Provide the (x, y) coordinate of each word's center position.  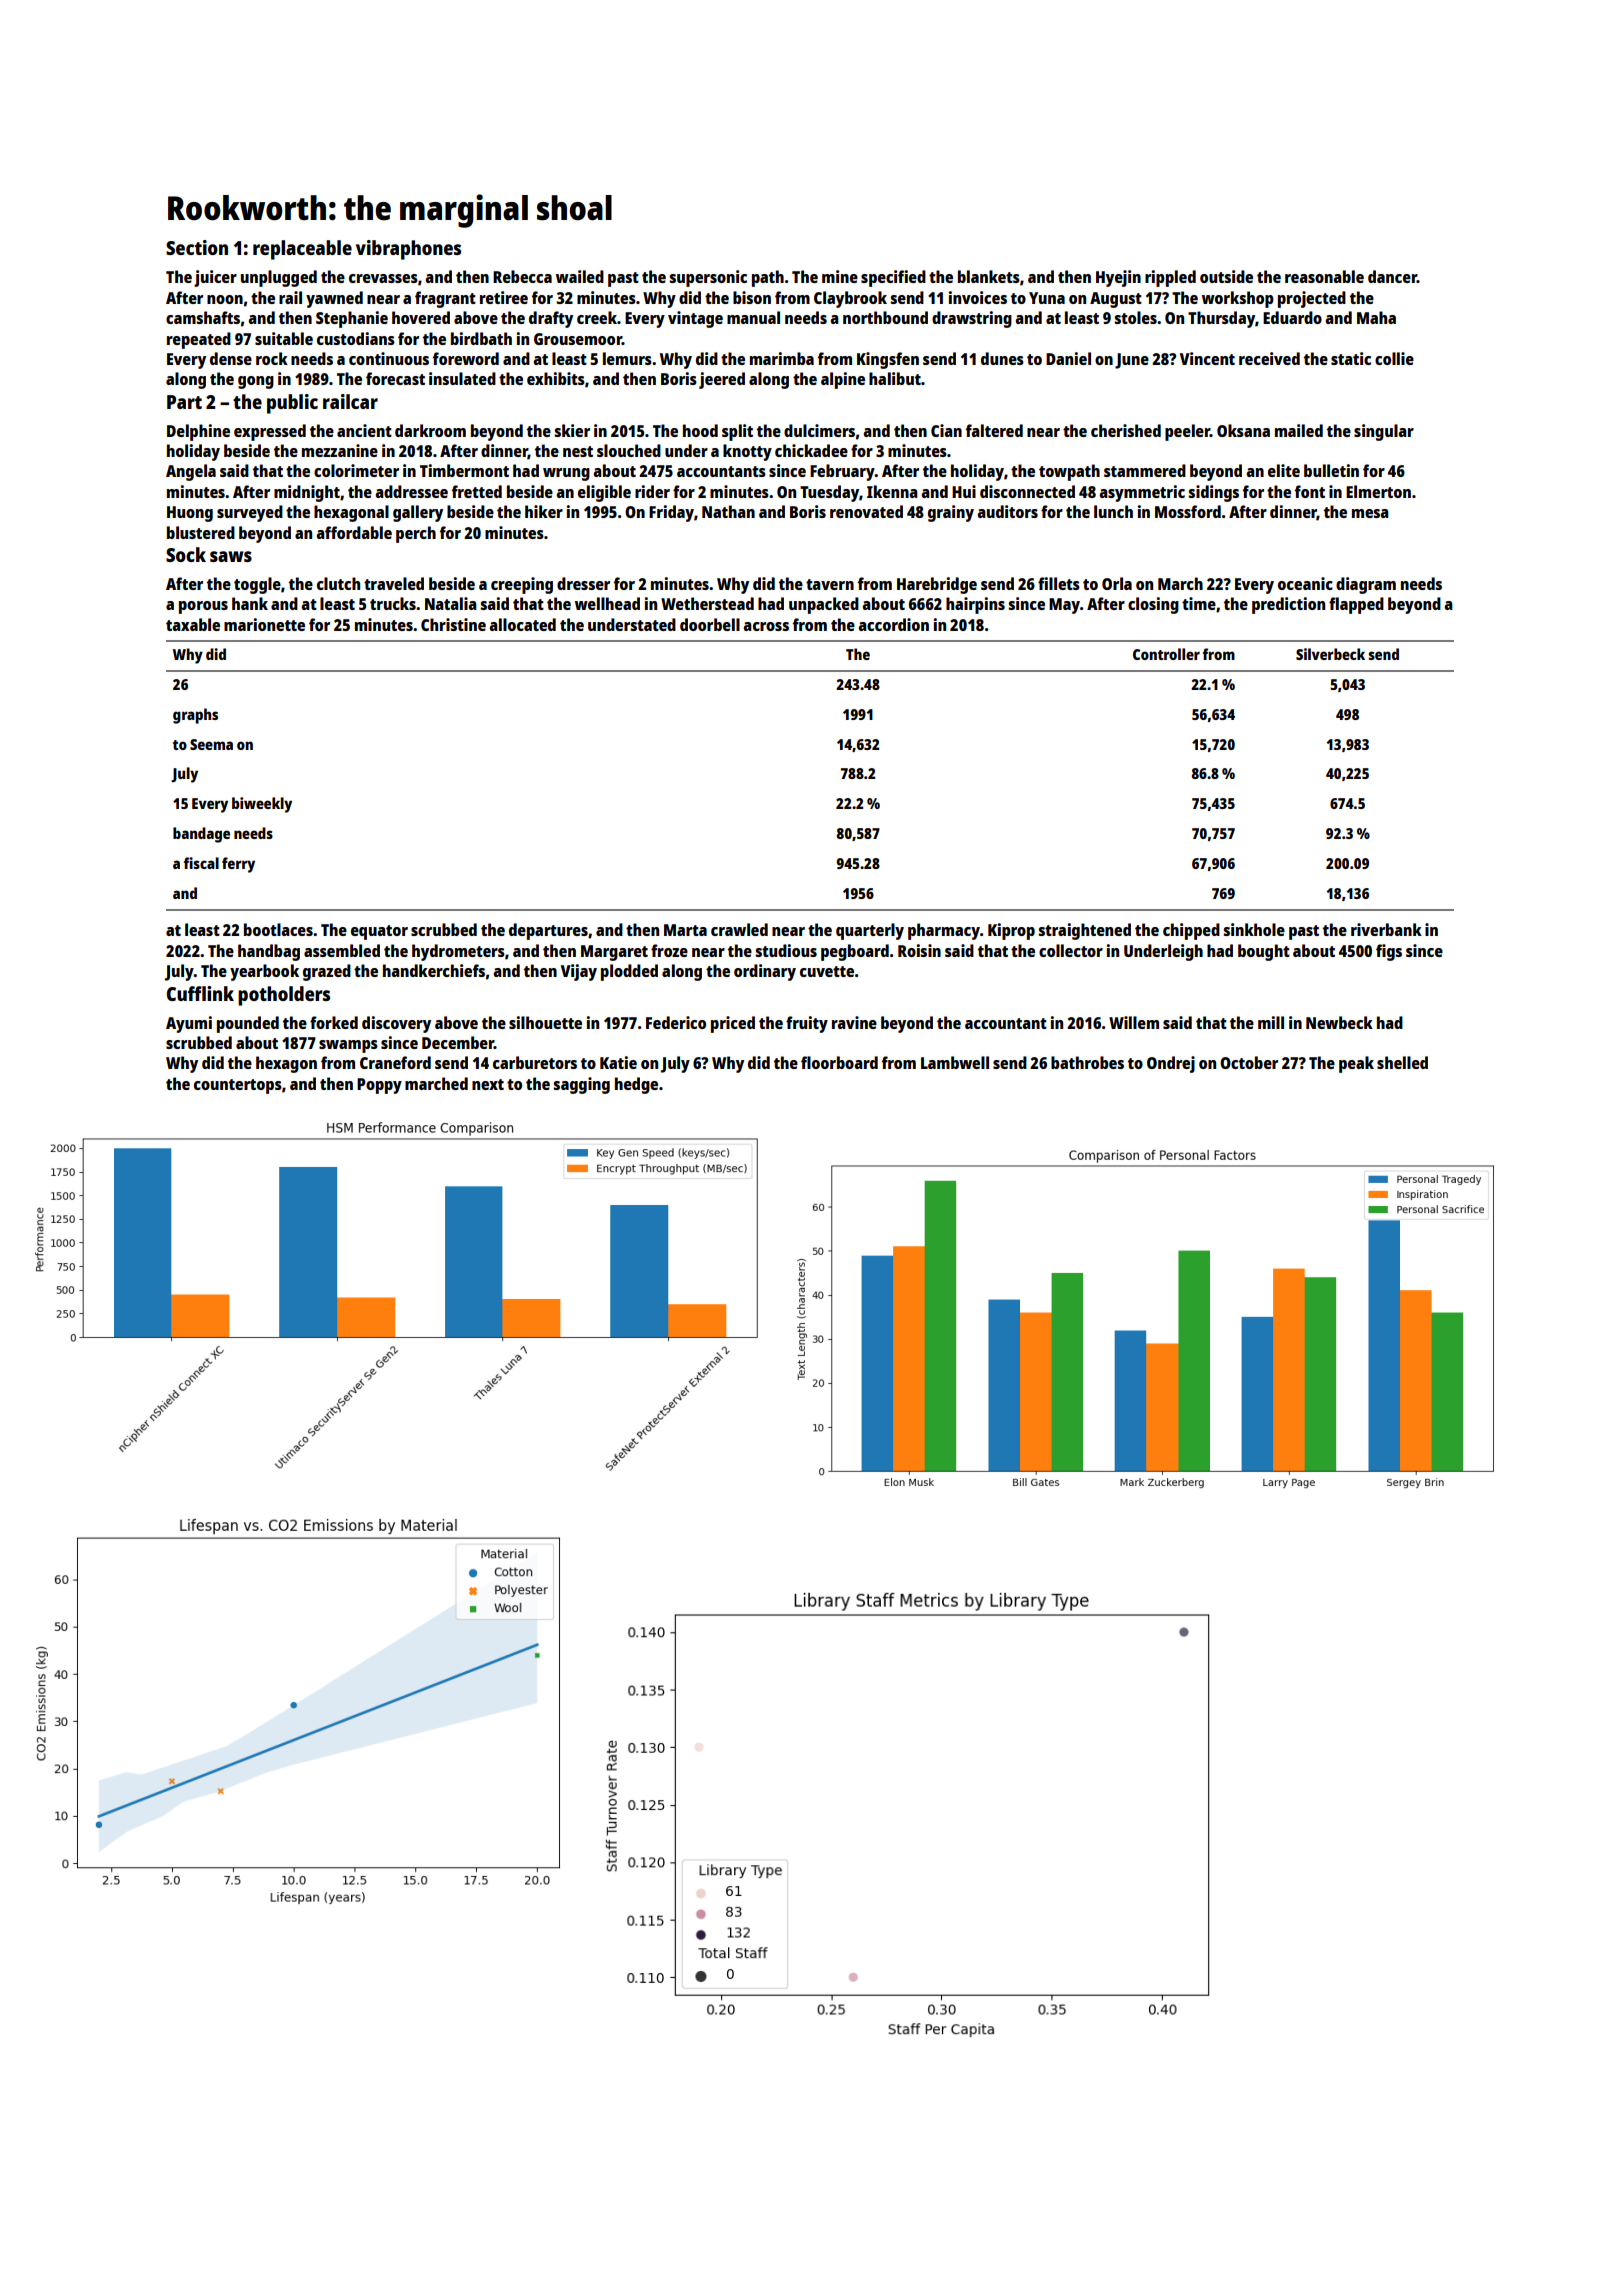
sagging (581, 1085)
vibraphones (408, 250)
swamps (348, 1046)
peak (1356, 1064)
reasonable (1324, 276)
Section (197, 247)
